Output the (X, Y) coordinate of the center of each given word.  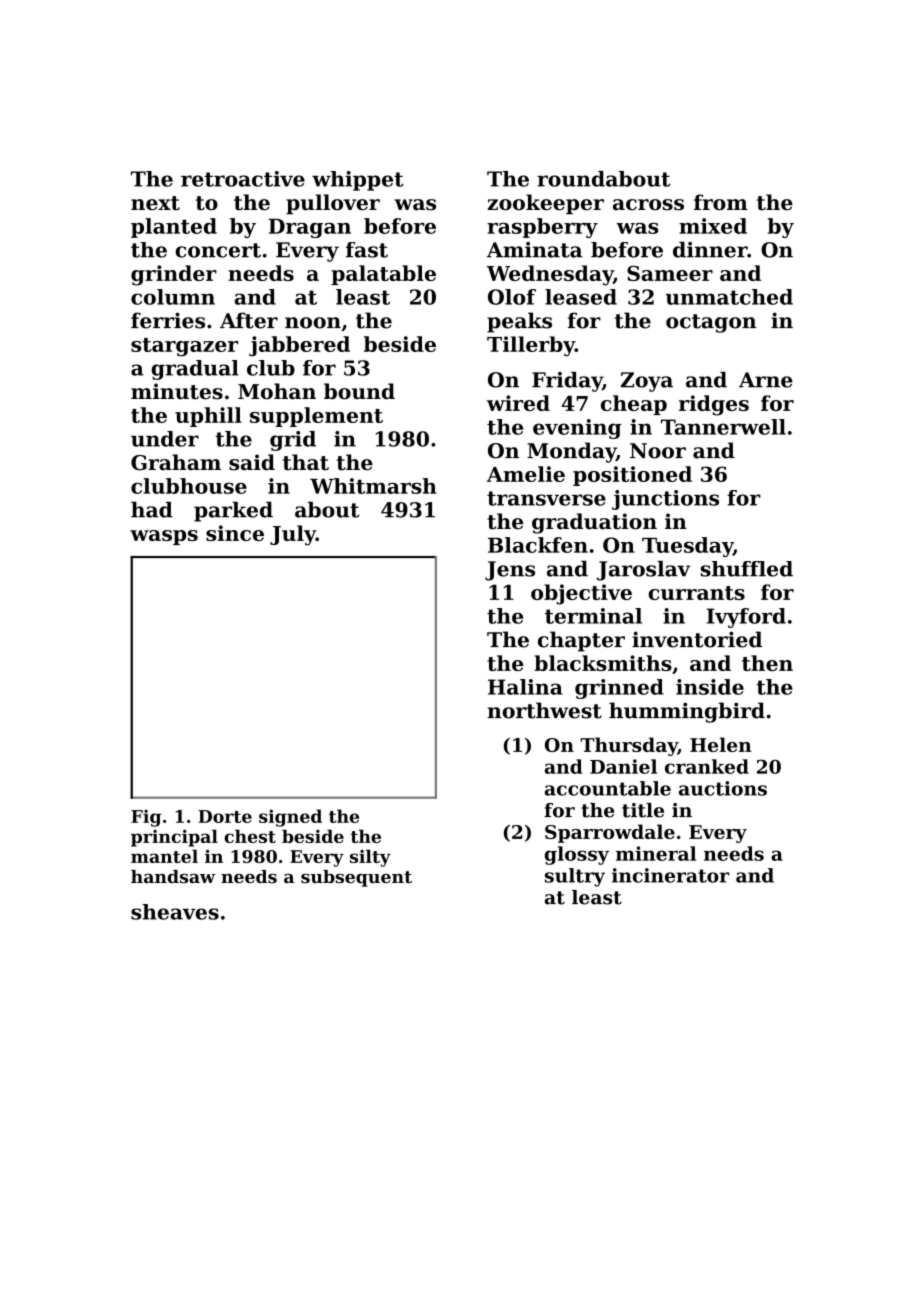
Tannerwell (723, 427)
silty (370, 858)
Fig (146, 818)
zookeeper (545, 204)
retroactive (243, 179)
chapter (581, 641)
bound (359, 391)
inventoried (697, 639)
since (235, 533)
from (721, 202)
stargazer (184, 347)
